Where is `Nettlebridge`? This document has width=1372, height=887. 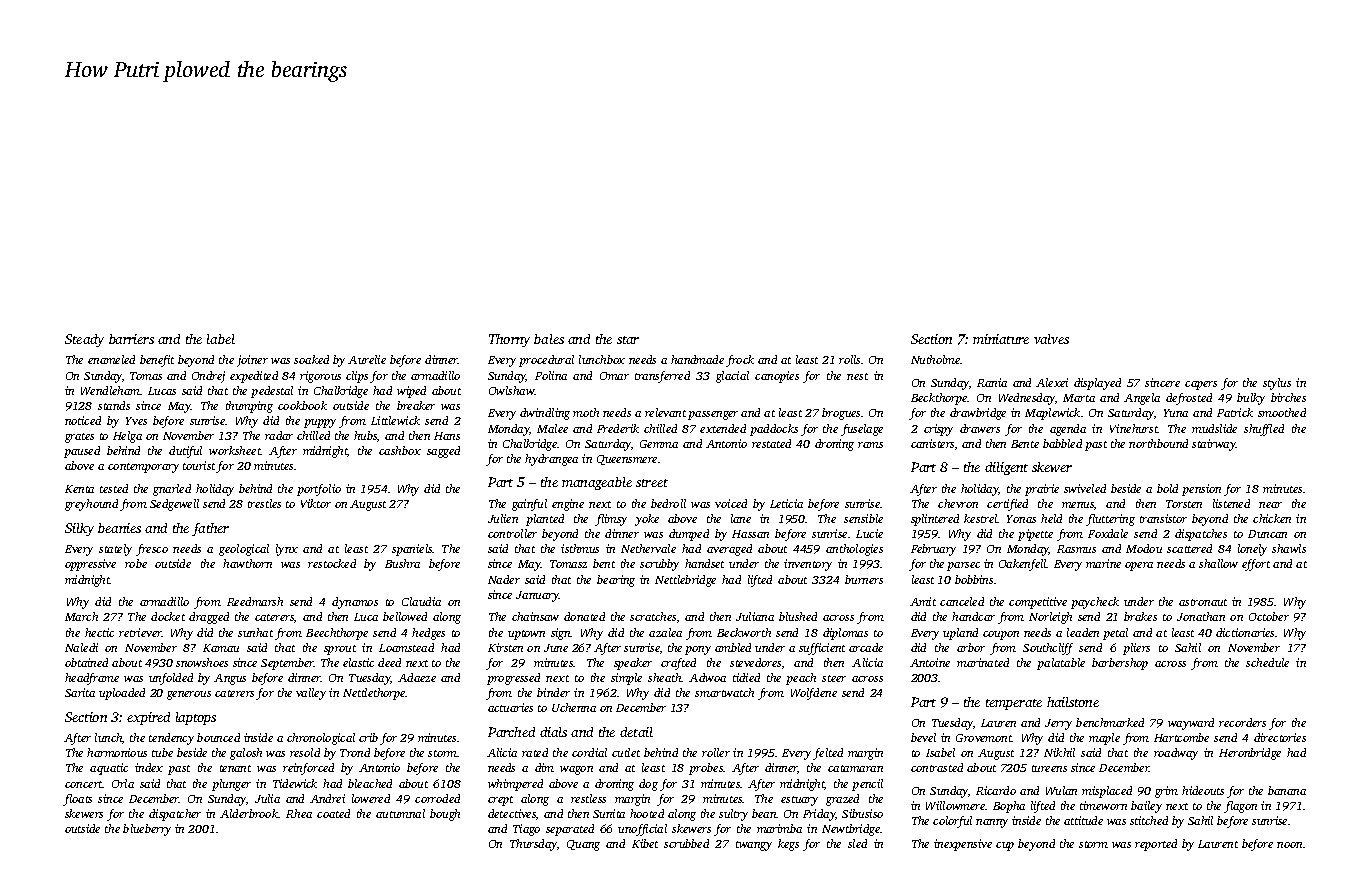 Nettlebridge is located at coordinates (685, 581).
